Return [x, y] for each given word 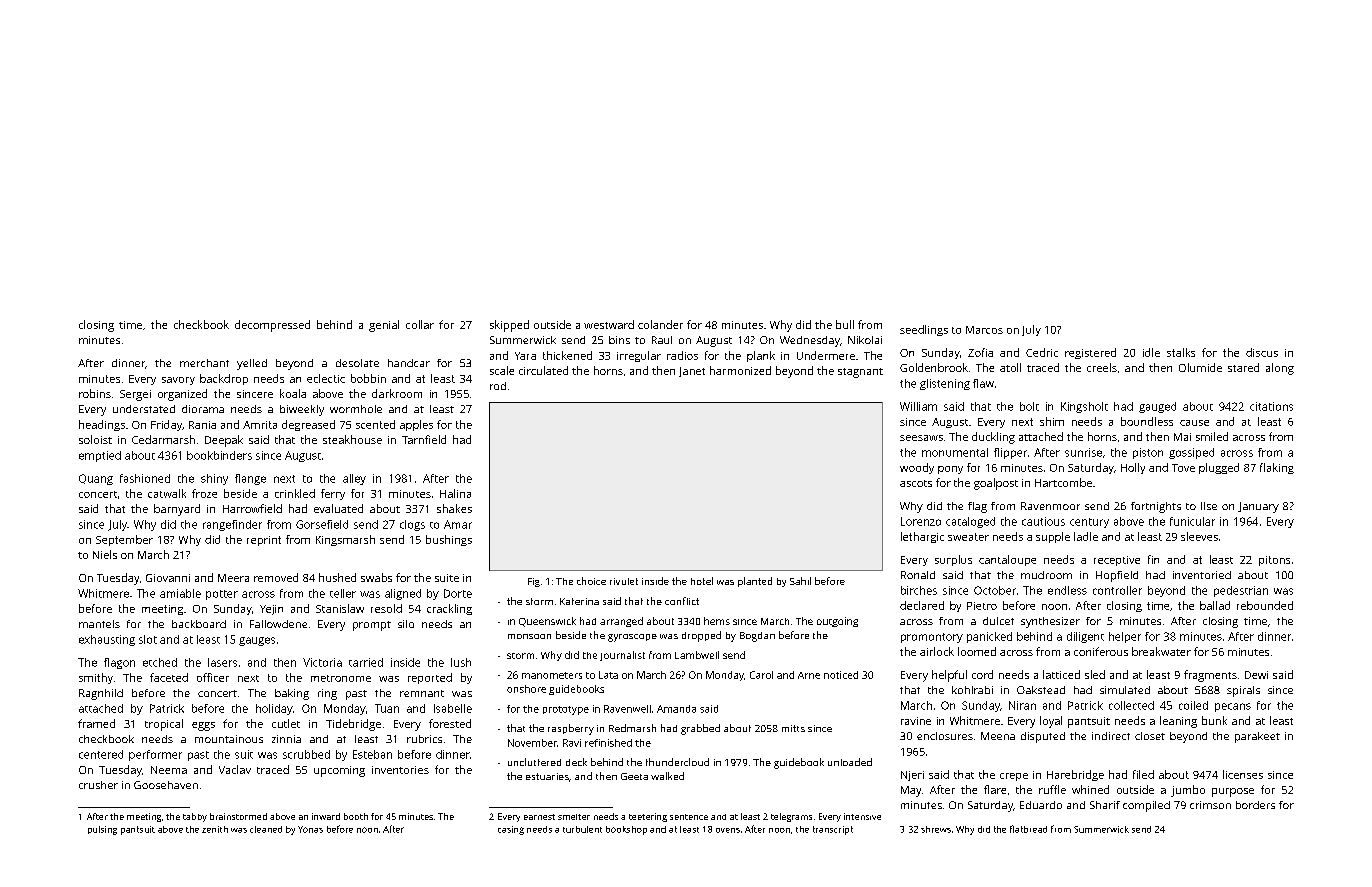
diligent [1085, 637]
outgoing [837, 622]
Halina [455, 493]
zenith [215, 829]
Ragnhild [101, 694]
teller [343, 593]
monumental [955, 452]
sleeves [1199, 536]
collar [420, 324]
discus [1262, 352]
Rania [202, 425]
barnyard [177, 510]
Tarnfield [424, 439]
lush [461, 662]
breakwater [1161, 651]
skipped [509, 326]
